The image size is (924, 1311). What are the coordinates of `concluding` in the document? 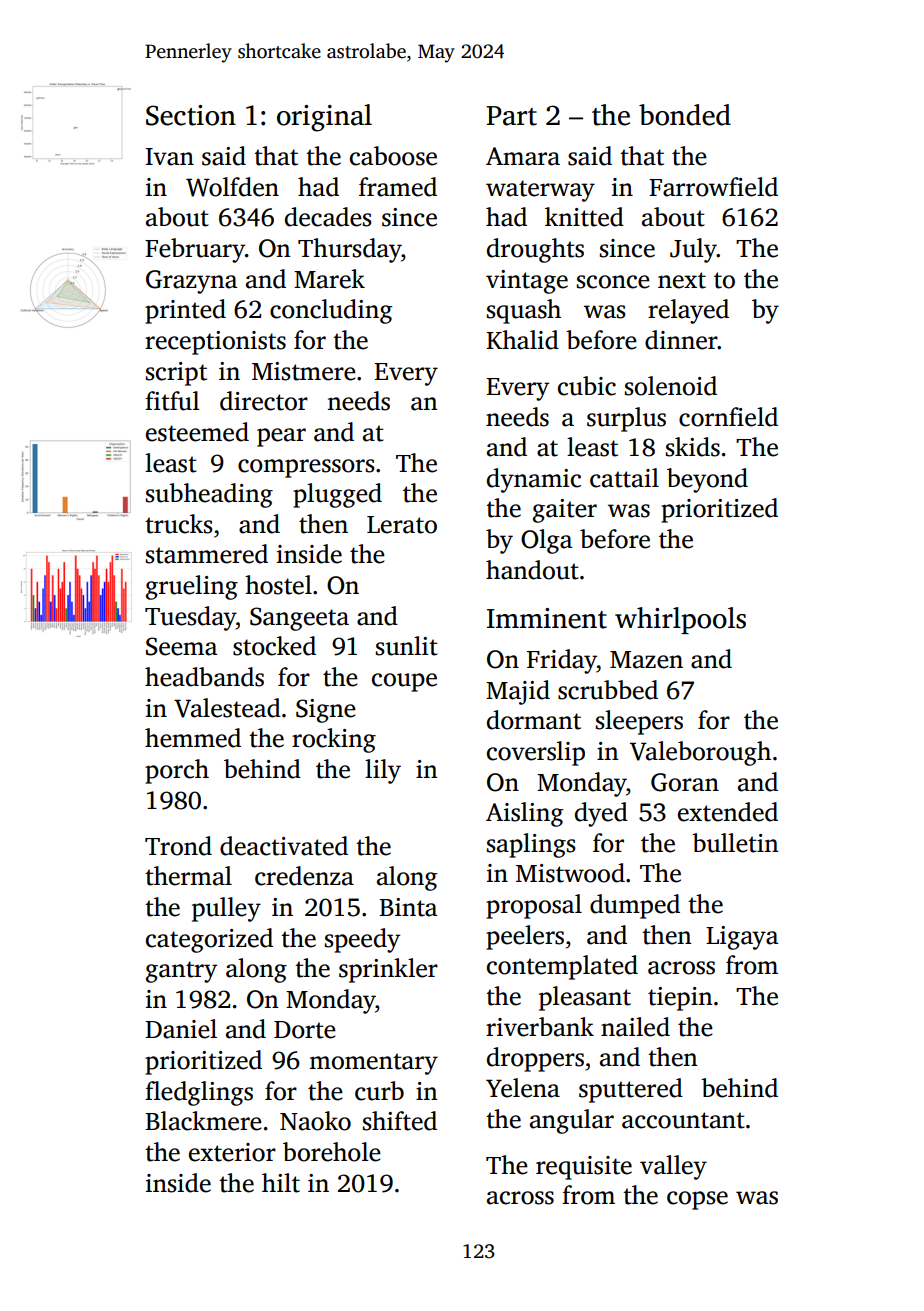 It's located at (331, 311).
